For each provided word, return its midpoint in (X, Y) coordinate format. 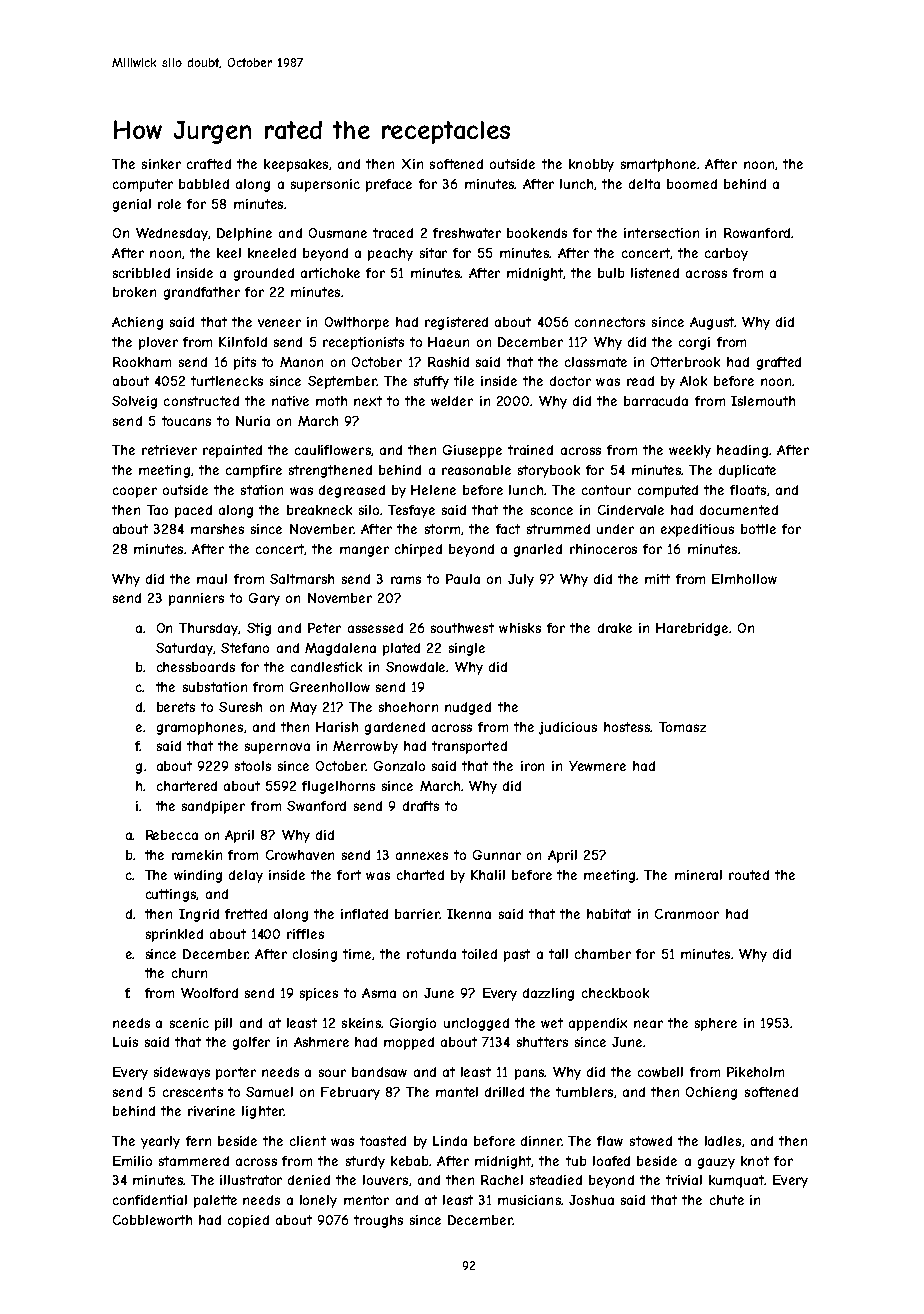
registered (456, 323)
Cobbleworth (152, 1220)
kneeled (272, 253)
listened (655, 273)
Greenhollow (330, 687)
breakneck (319, 510)
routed (749, 875)
